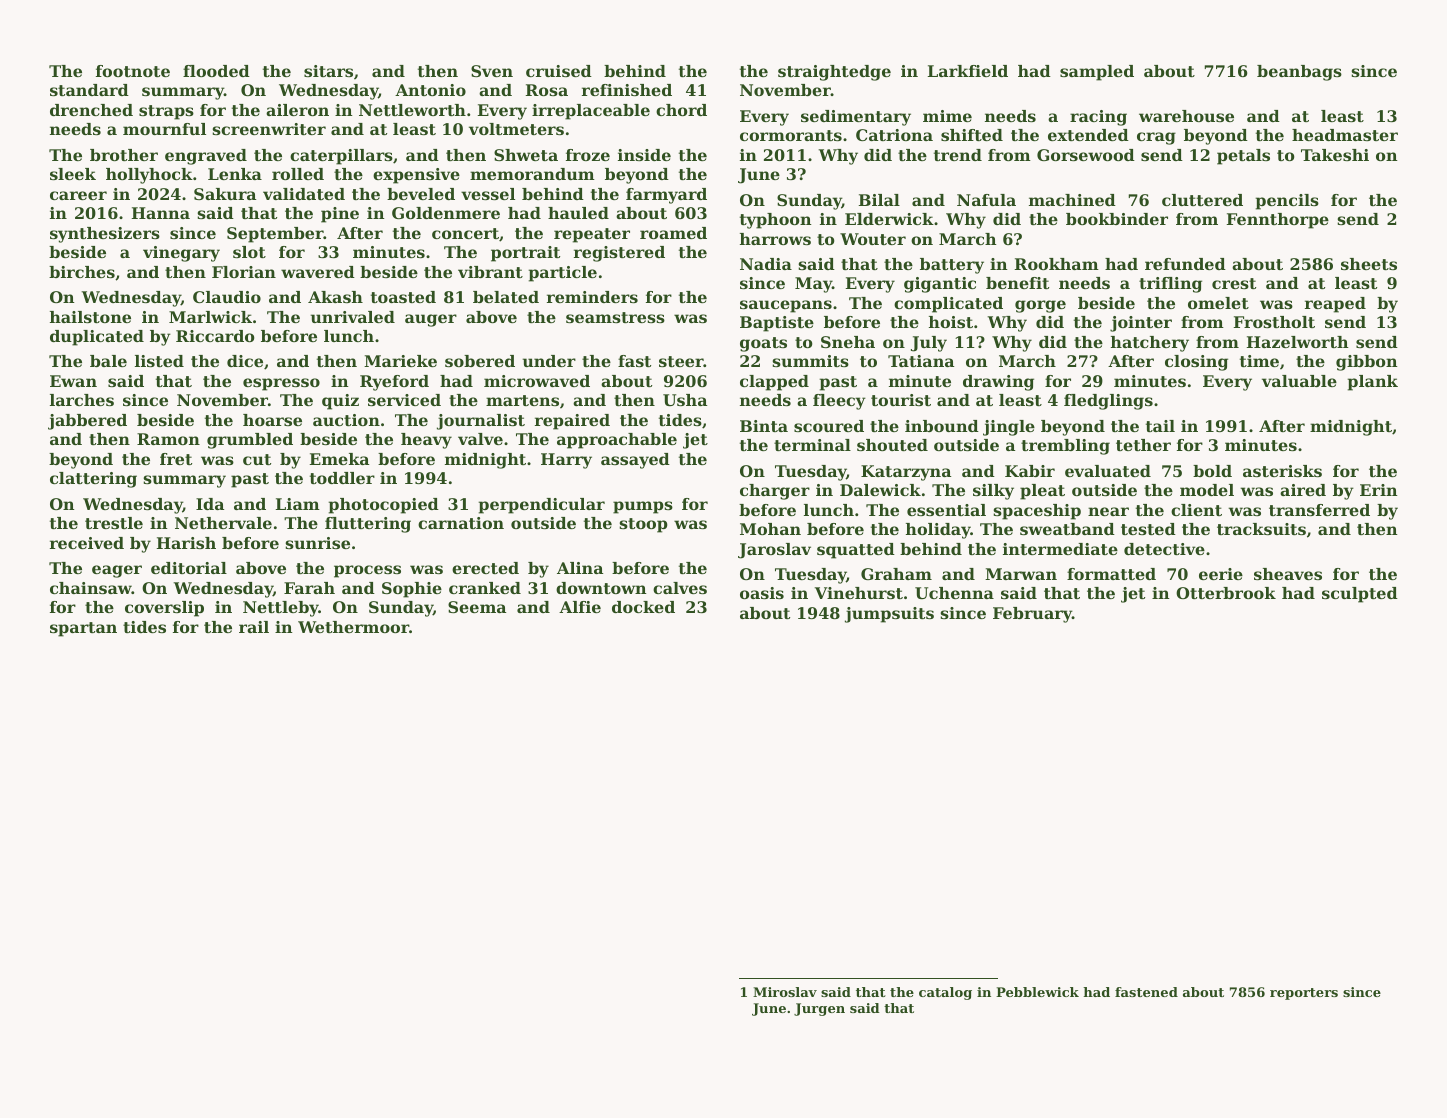  What do you see at coordinates (889, 219) in the screenshot?
I see `Elderwick` at bounding box center [889, 219].
